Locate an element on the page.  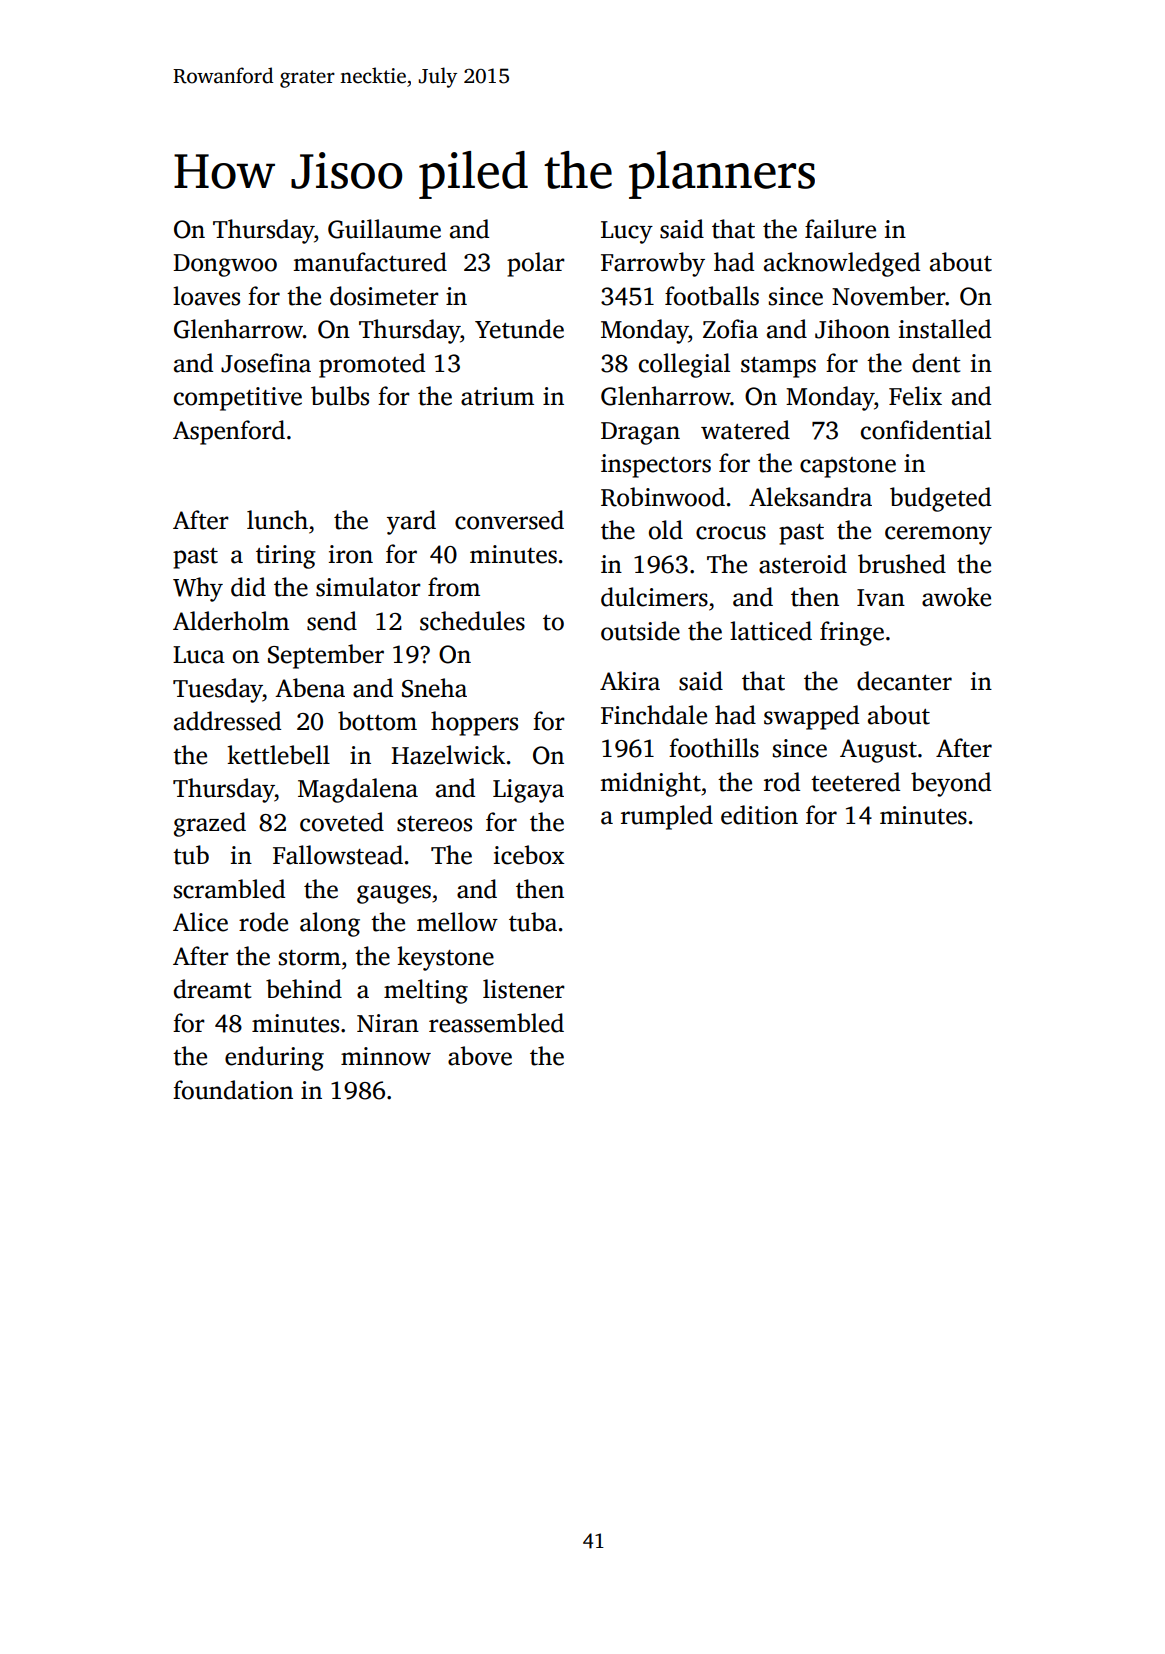
brushed is located at coordinates (902, 564).
